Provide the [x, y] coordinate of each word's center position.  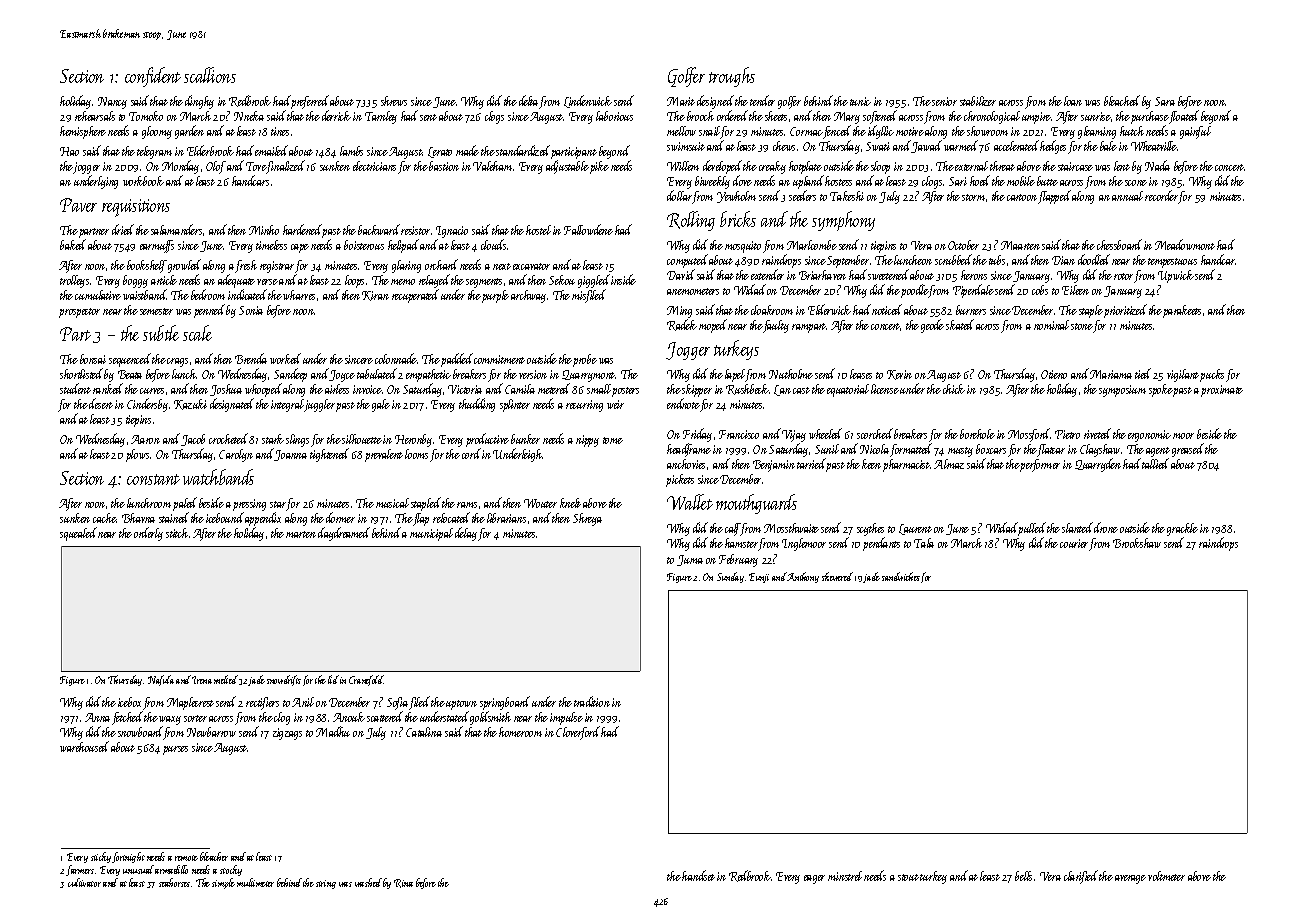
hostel [538, 230]
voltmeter [1166, 876]
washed [368, 882]
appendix [263, 519]
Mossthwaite [791, 528]
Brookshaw [1137, 543]
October [963, 245]
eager [814, 879]
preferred [310, 103]
